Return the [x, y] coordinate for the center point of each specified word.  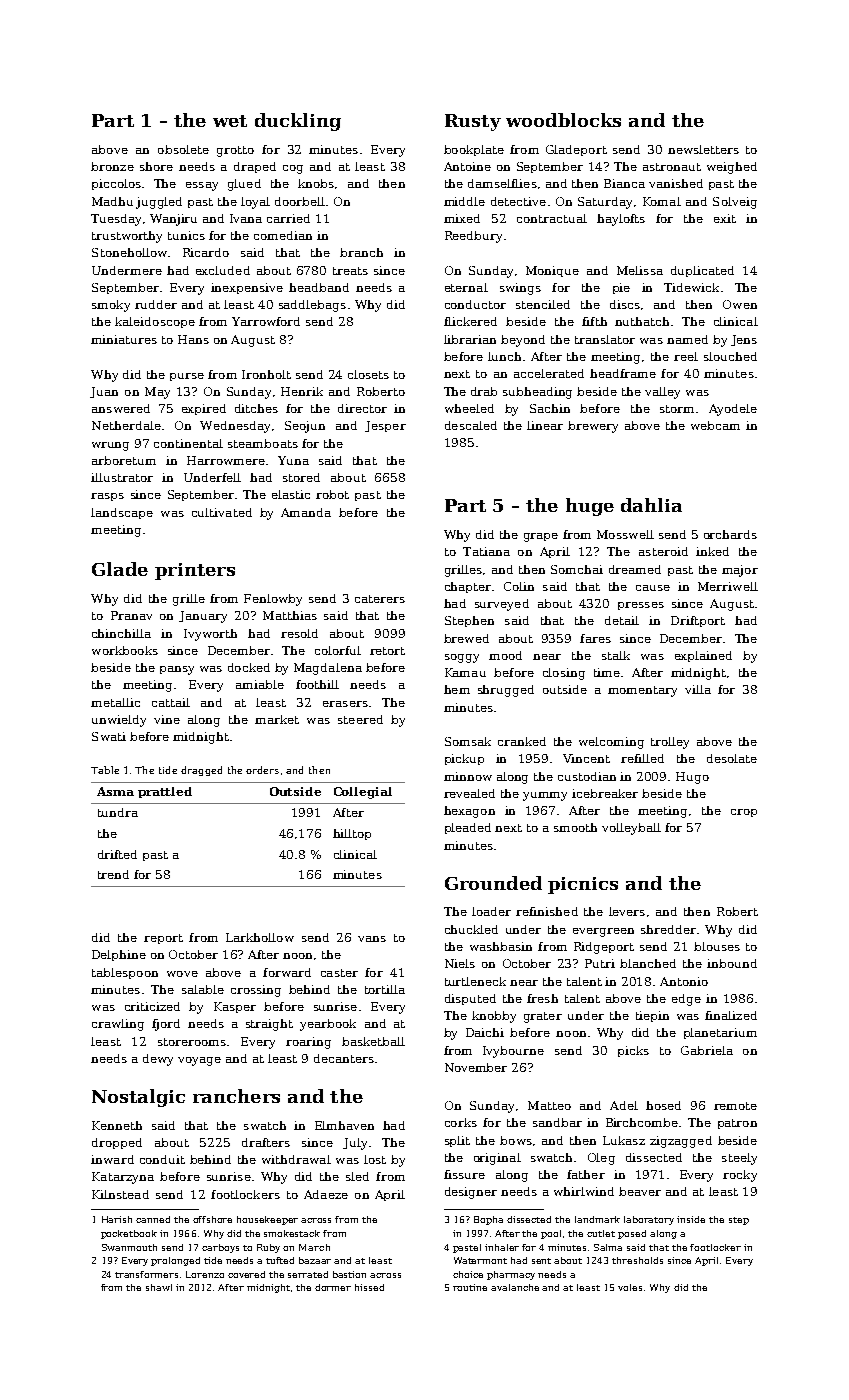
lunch [504, 356]
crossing [256, 991]
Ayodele [733, 410]
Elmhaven [344, 1125]
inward [112, 1159]
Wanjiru [173, 220]
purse [187, 377]
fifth [594, 321]
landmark [597, 1219]
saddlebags [312, 306]
